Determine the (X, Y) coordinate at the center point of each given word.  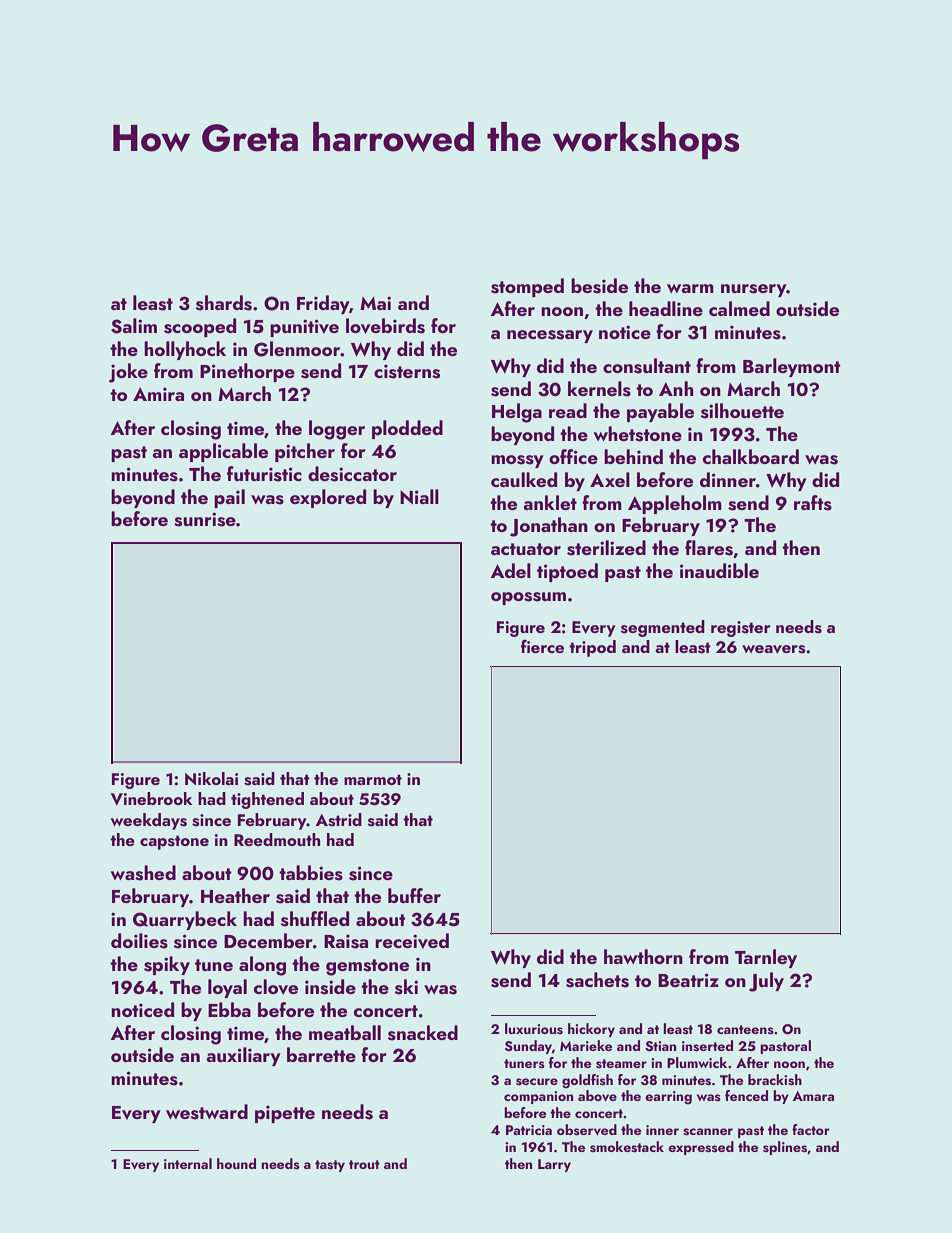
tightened (267, 800)
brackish (775, 1080)
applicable (223, 452)
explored (328, 498)
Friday (323, 304)
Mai (375, 303)
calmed (739, 308)
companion (538, 1097)
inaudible (719, 570)
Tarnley (766, 958)
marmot (373, 779)
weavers (773, 649)
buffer (414, 895)
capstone (174, 842)
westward (207, 1112)
